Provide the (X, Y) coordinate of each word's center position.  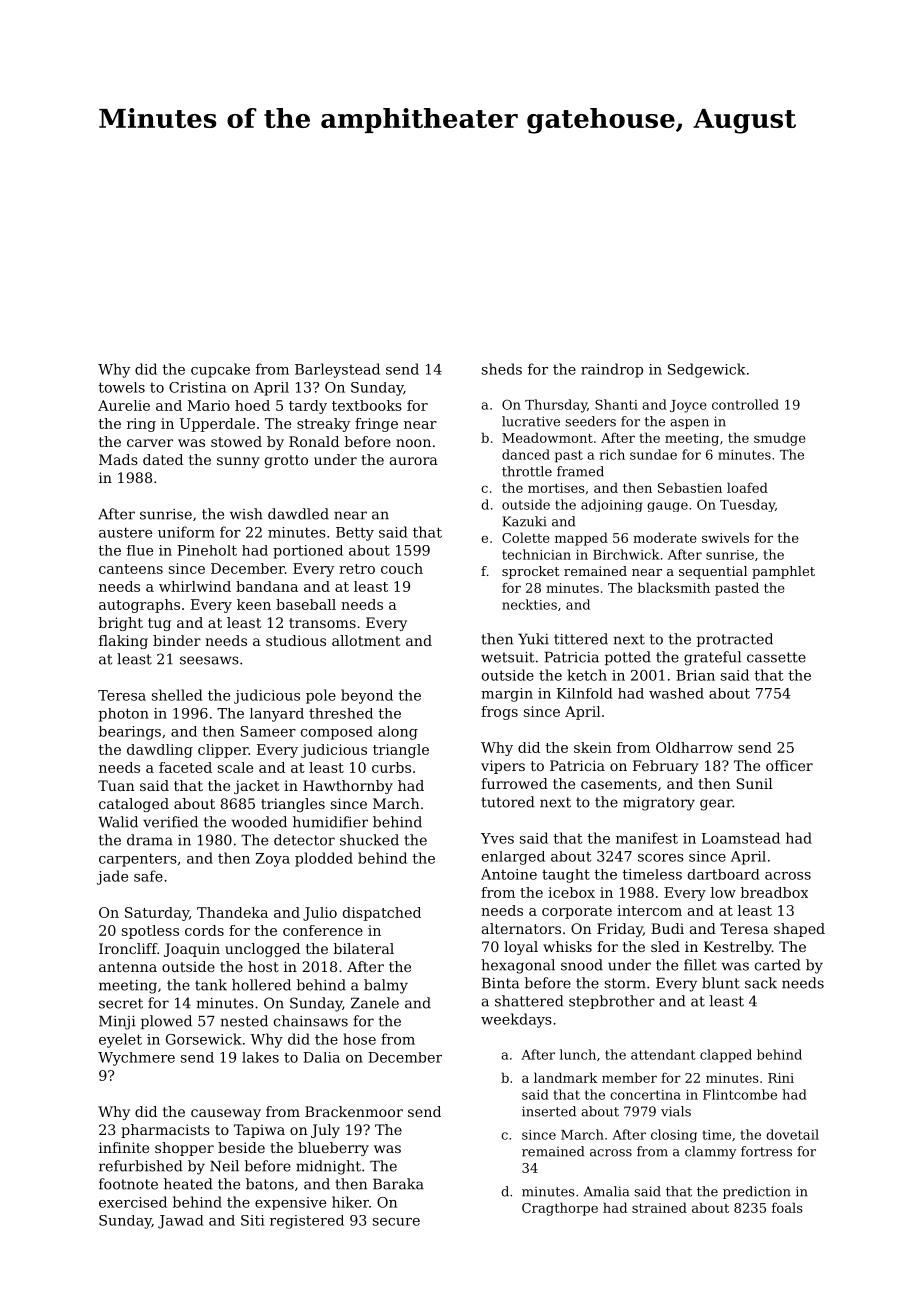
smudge (780, 439)
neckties (529, 604)
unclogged (262, 950)
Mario (209, 405)
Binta (500, 983)
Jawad (181, 1222)
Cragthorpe (560, 1209)
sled (665, 946)
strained (659, 1207)
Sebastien (690, 487)
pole (321, 696)
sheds (502, 369)
